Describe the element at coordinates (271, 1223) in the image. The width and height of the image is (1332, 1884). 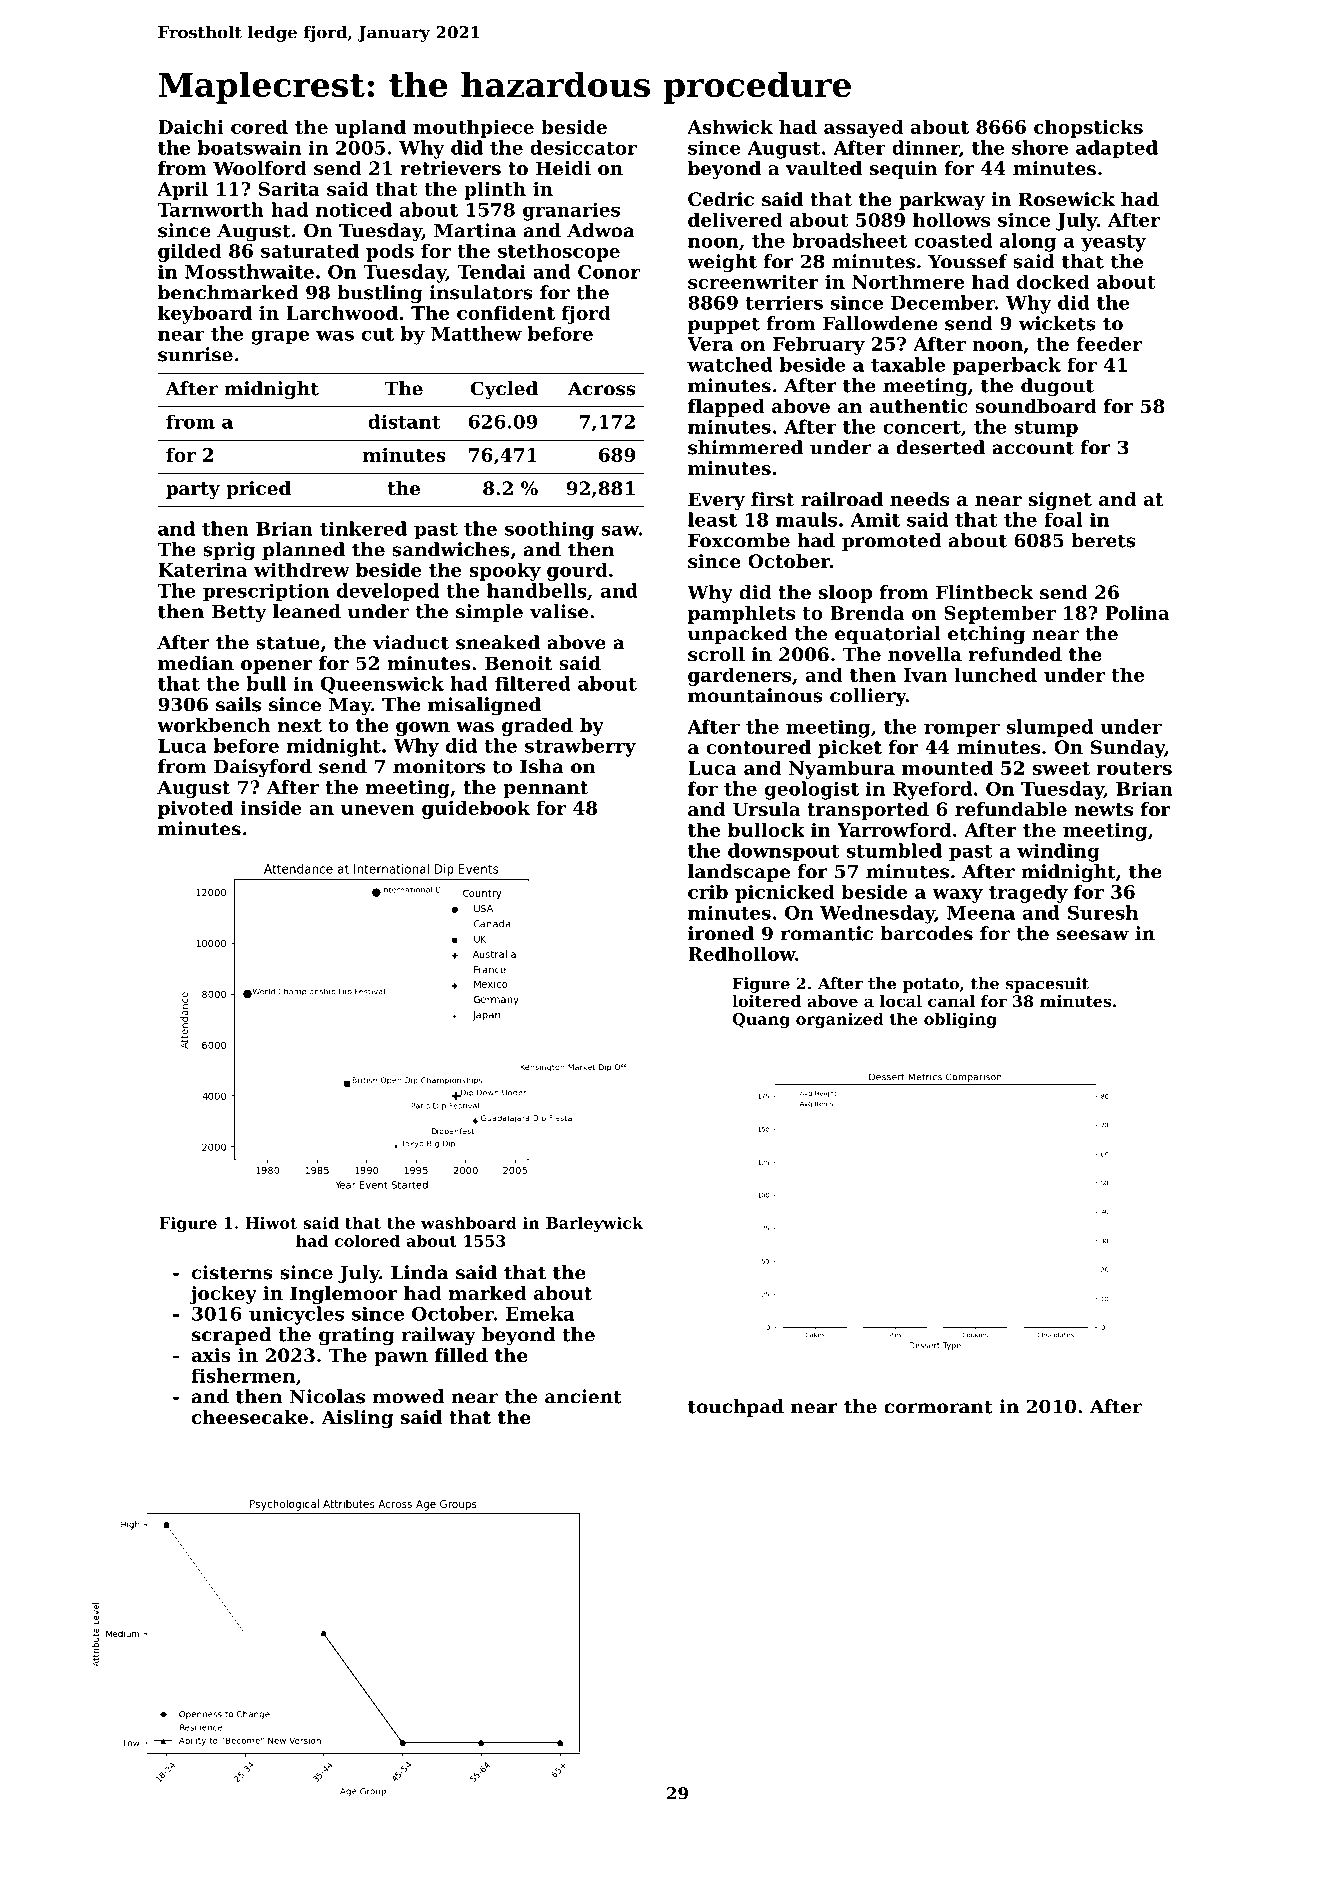
I see `Hiwot` at that location.
